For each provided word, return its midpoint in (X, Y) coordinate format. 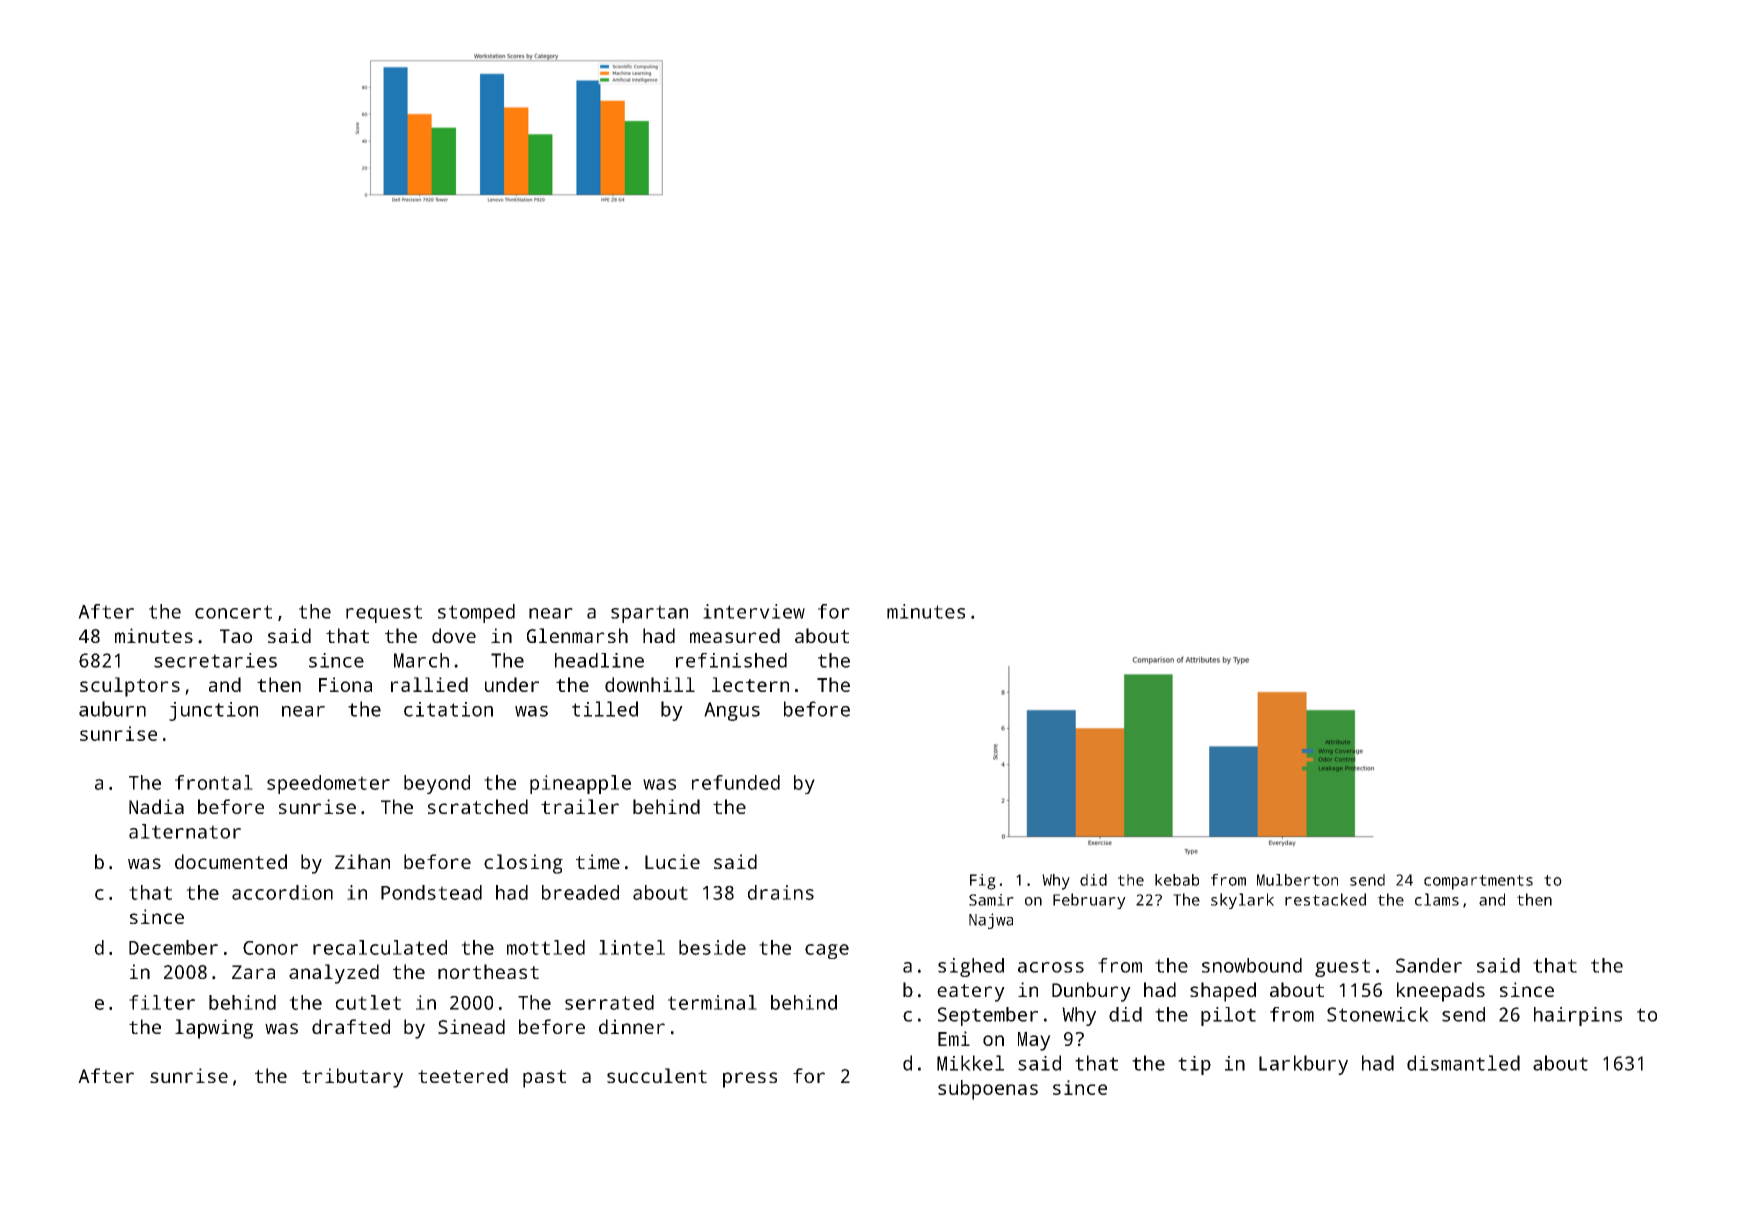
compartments (1478, 882)
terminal (712, 1002)
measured (735, 635)
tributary (352, 1078)
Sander (1429, 965)
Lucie (672, 861)
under (512, 684)
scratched (478, 806)
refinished (731, 660)
